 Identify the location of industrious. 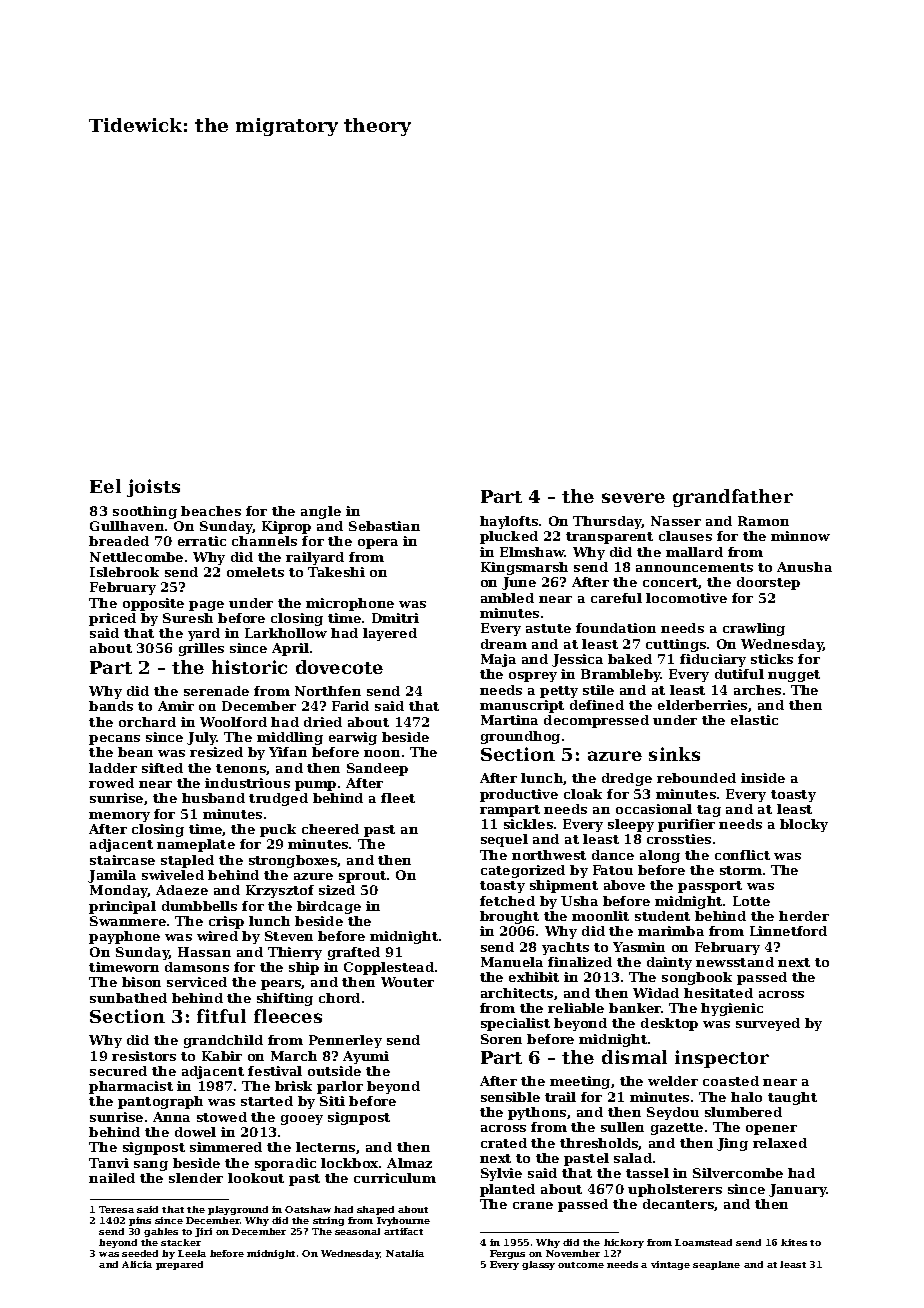
(247, 783).
